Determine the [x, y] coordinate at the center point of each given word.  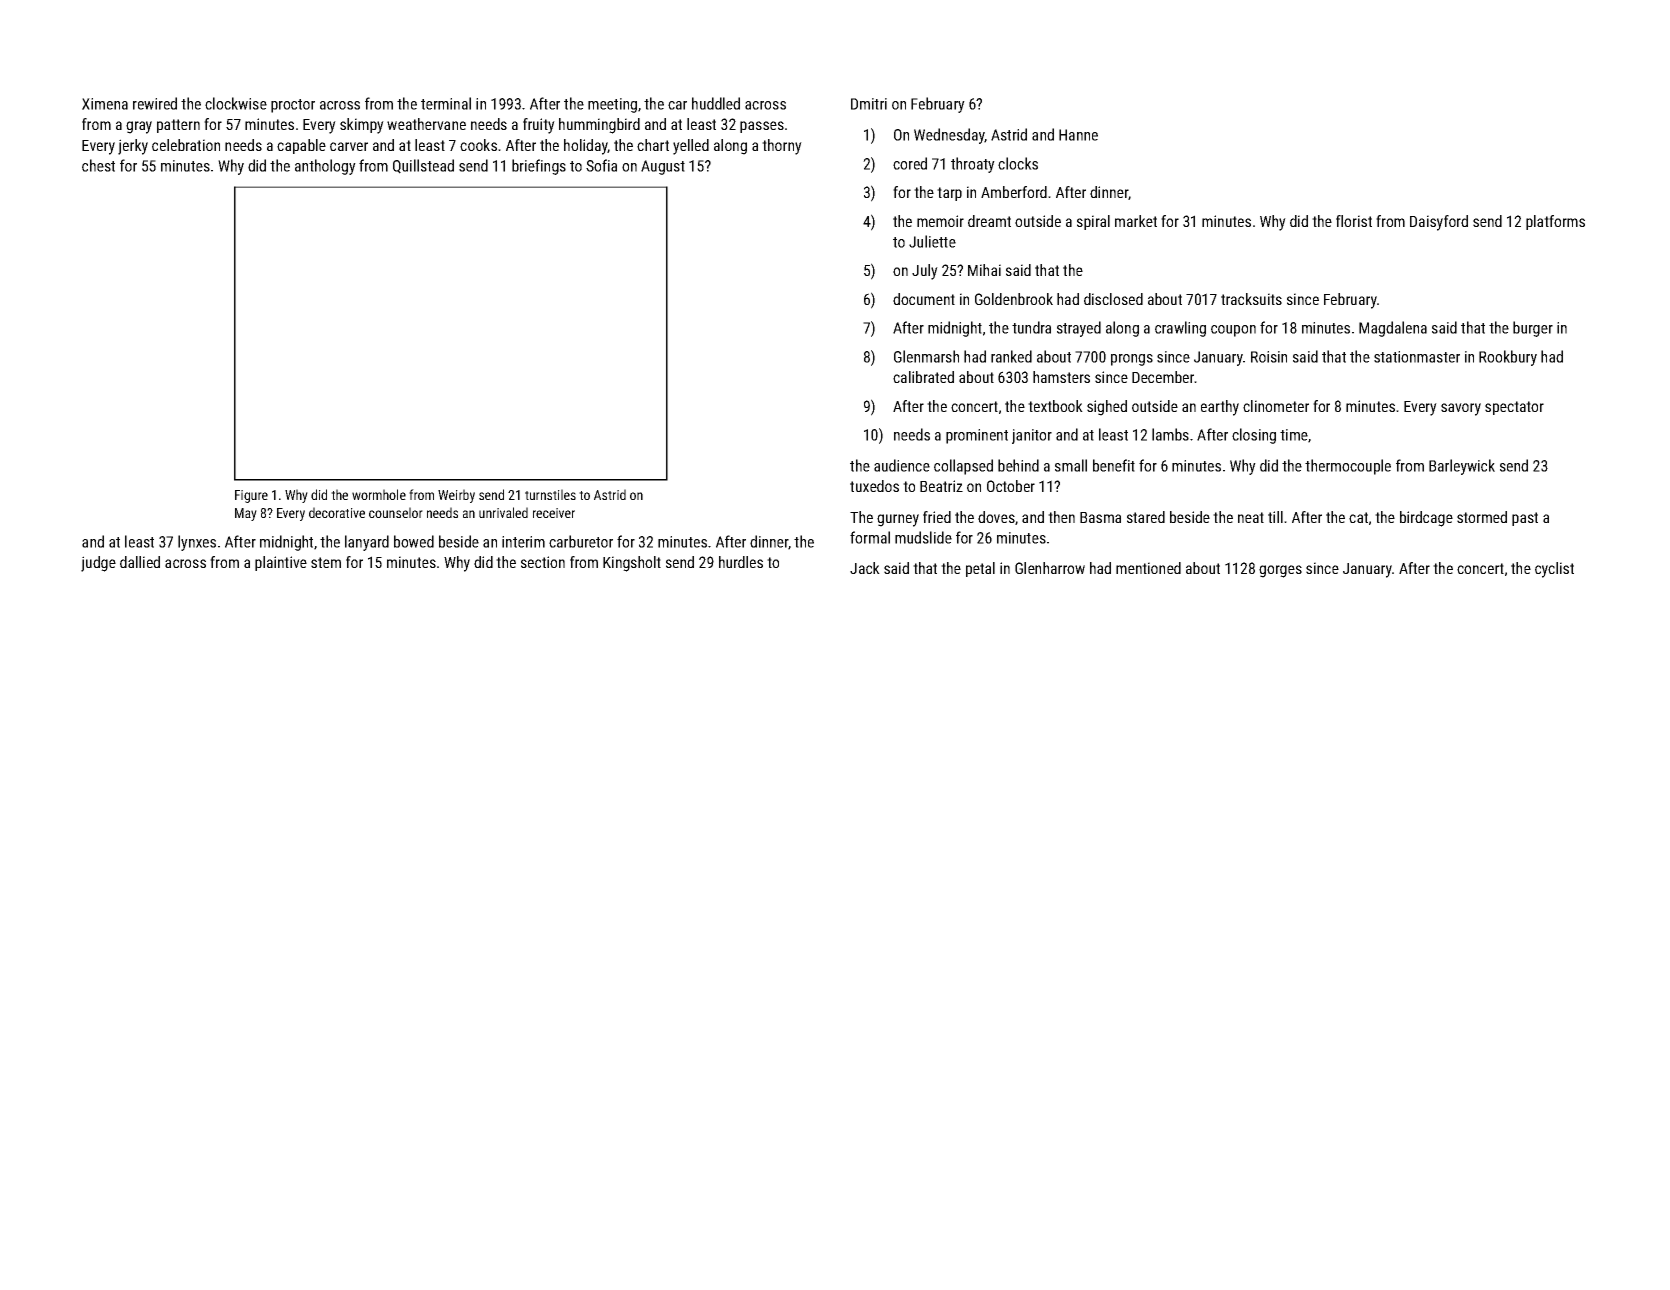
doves [996, 517]
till [1275, 517]
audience [902, 465]
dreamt [989, 221]
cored [910, 163]
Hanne [1078, 135]
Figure [251, 496]
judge [98, 564]
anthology [325, 167]
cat [1358, 517]
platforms [1555, 222]
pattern [178, 126]
